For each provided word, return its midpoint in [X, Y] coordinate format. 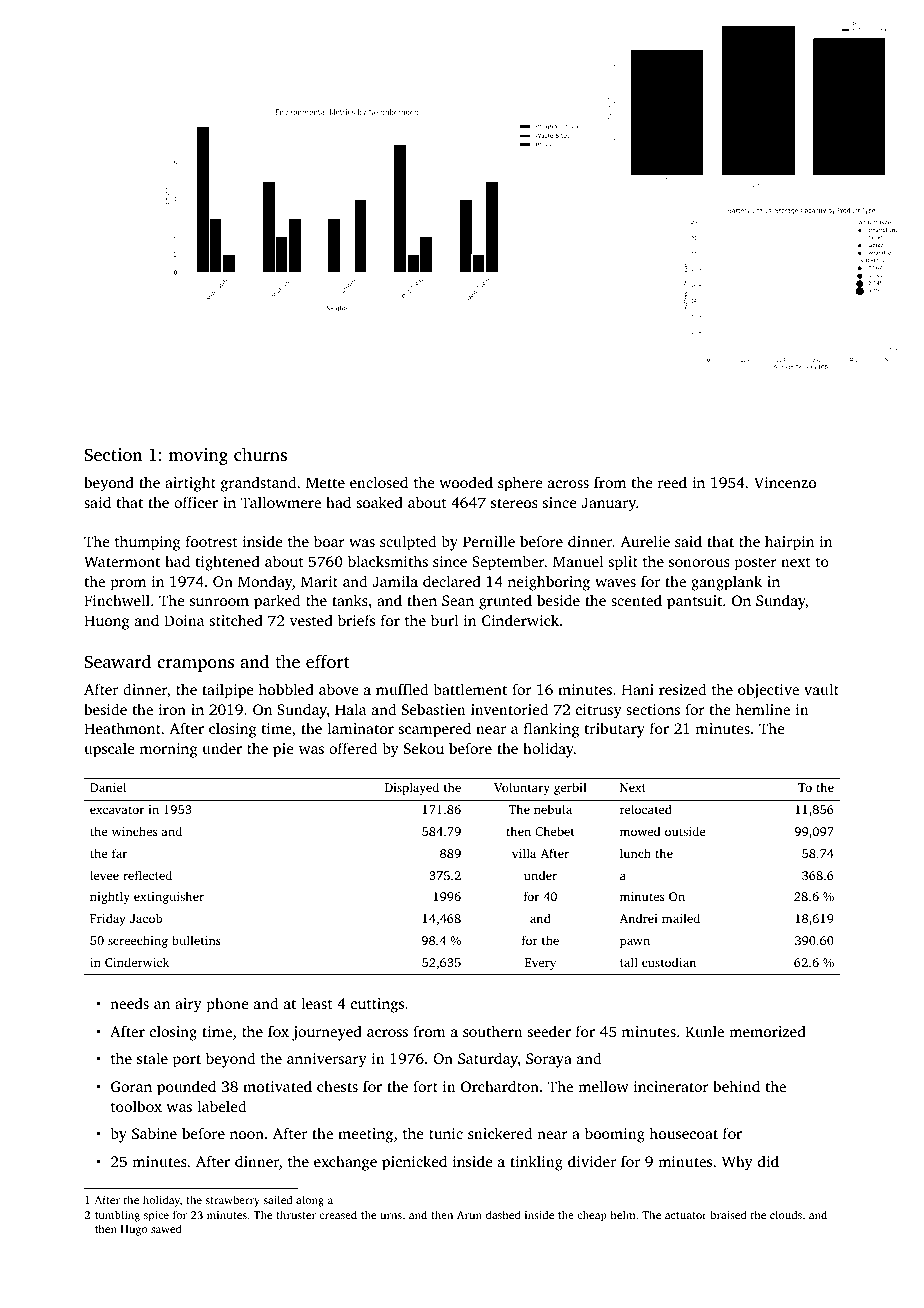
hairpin [789, 543]
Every [540, 964]
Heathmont [122, 728]
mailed [681, 918]
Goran [131, 1086]
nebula [553, 809]
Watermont [122, 562]
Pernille [489, 541]
